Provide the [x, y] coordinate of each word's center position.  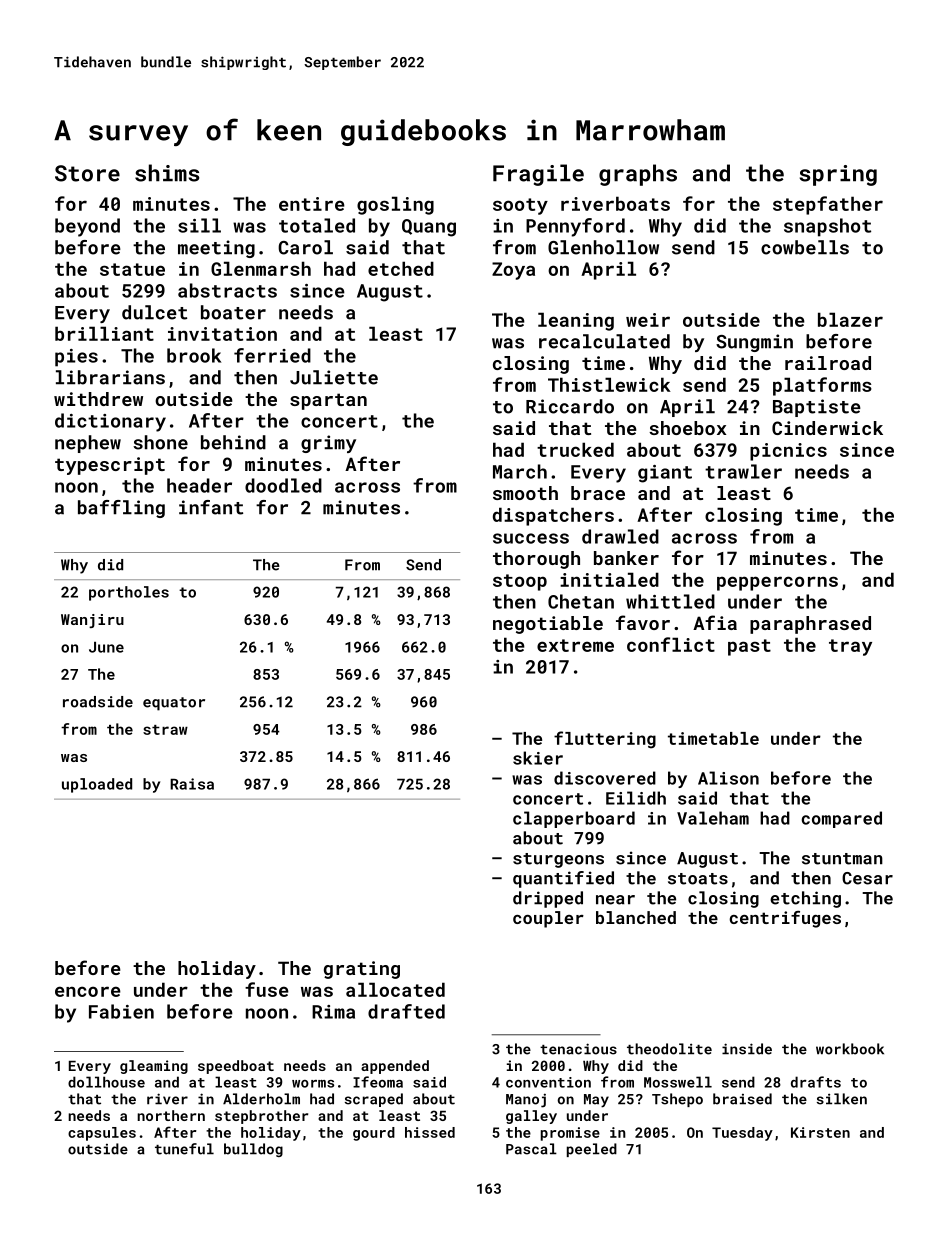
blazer [850, 319]
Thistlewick [609, 384]
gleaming [154, 1067]
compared [842, 819]
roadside [98, 702]
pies [76, 358]
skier [538, 758]
